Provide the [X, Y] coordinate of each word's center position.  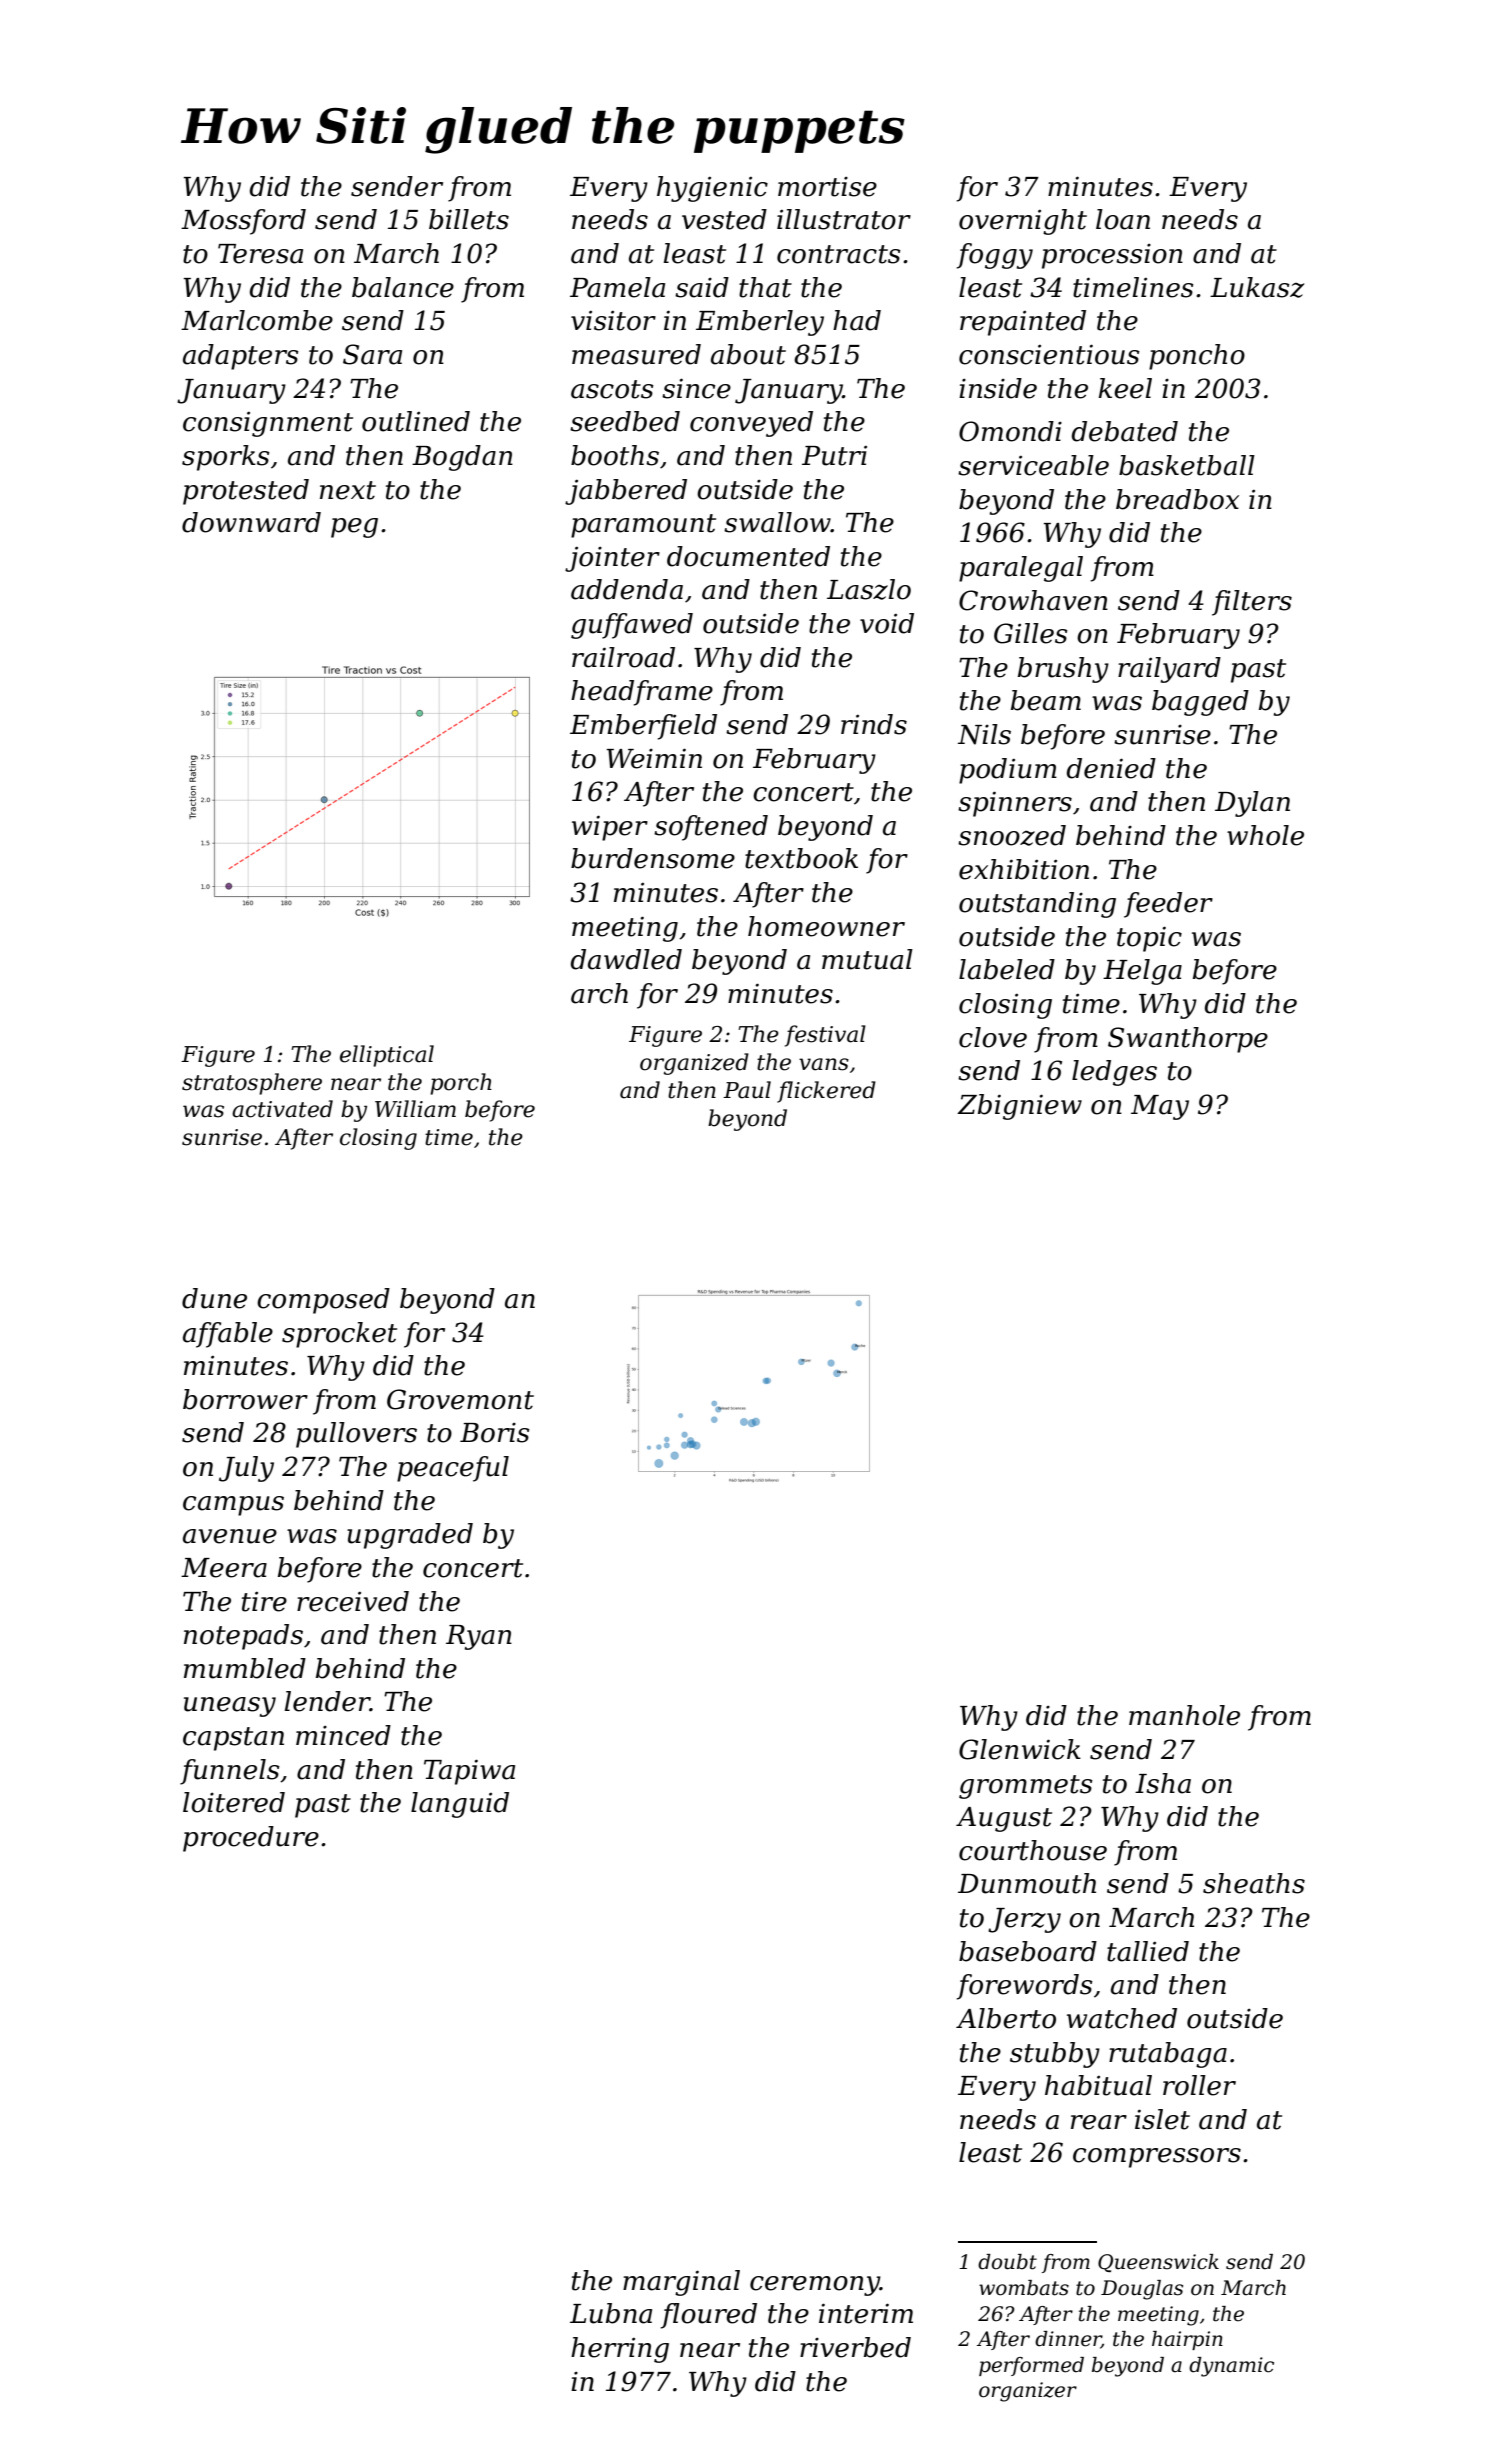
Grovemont [460, 1399]
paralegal [1021, 569]
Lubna [611, 2313]
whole [1265, 835]
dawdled [626, 959]
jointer [612, 559]
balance [403, 287]
